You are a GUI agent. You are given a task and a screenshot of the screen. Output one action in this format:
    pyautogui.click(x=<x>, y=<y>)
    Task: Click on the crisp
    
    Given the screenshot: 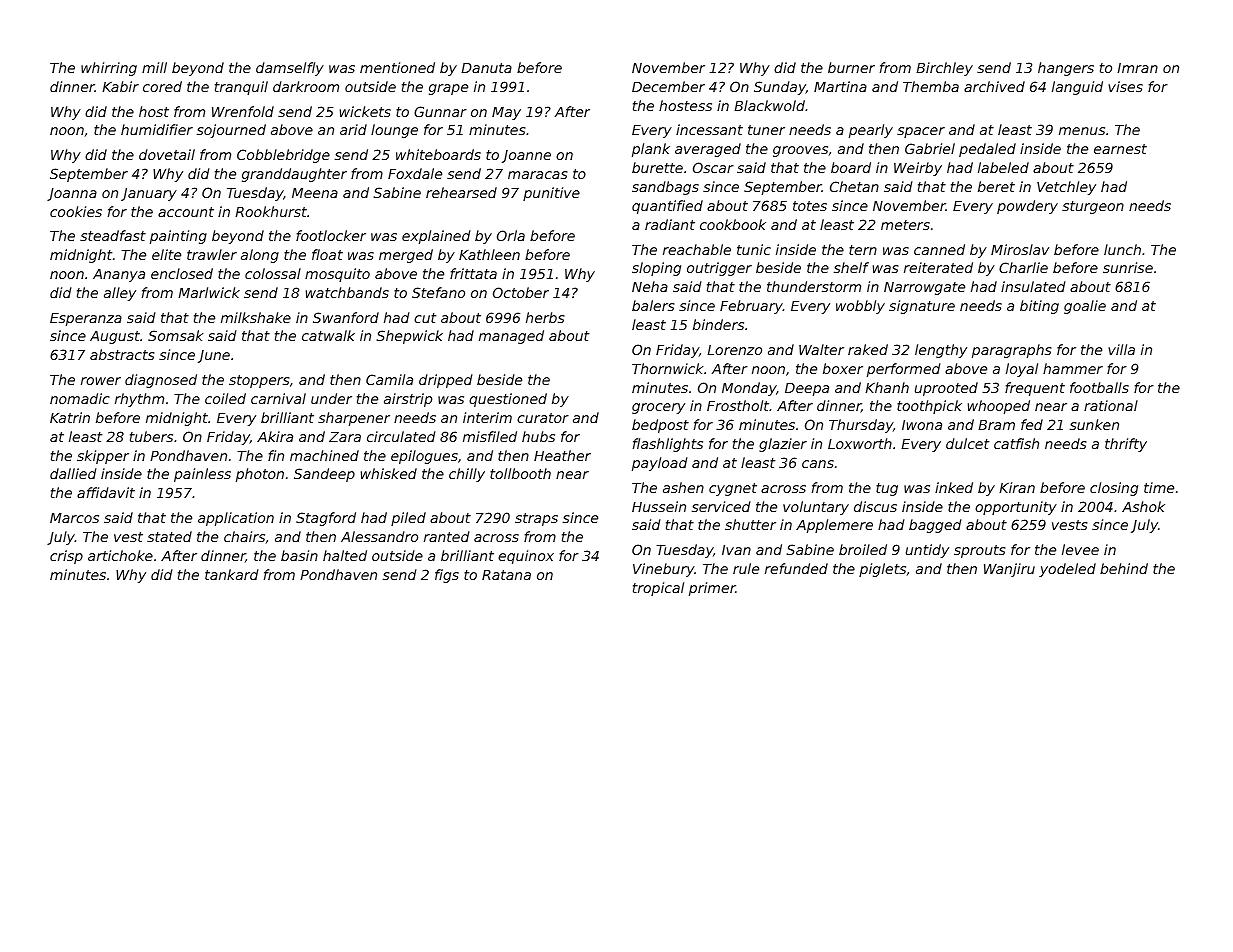 What is the action you would take?
    pyautogui.click(x=66, y=557)
